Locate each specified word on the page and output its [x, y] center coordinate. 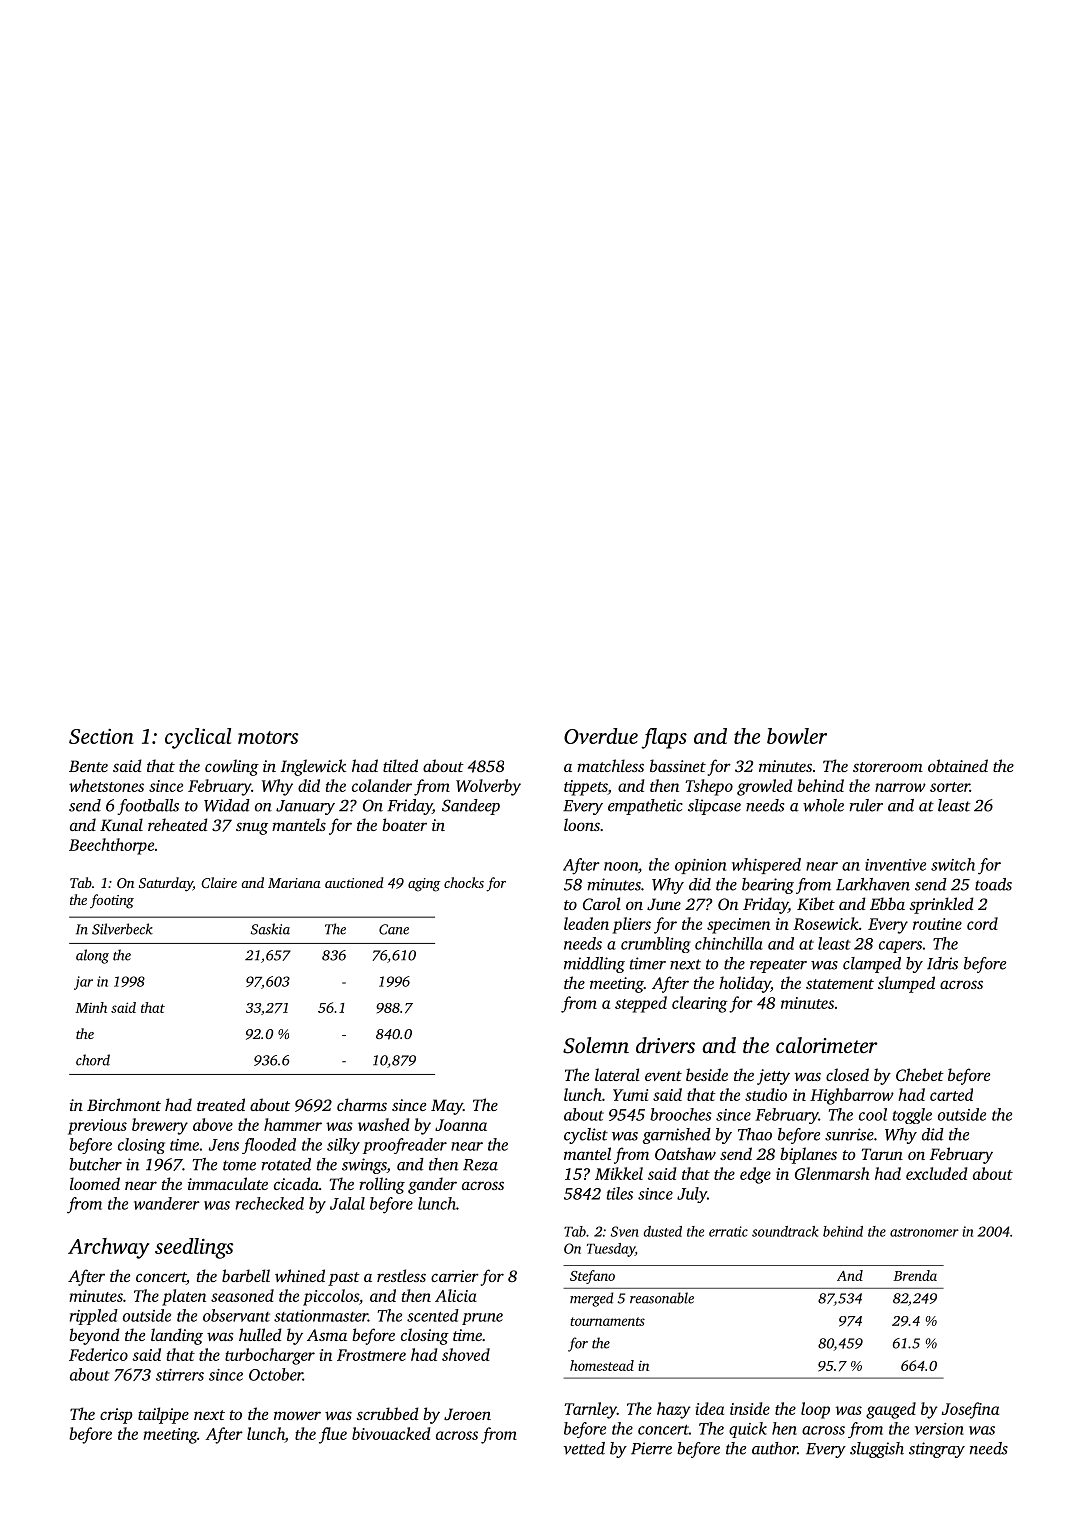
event [663, 1076]
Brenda [915, 1275]
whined [300, 1275]
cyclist [586, 1136]
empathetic [645, 807]
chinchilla [729, 943]
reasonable [662, 1298]
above [213, 1124]
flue [333, 1435]
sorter [950, 787]
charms [362, 1104]
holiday [745, 984]
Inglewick [313, 767]
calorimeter [827, 1045]
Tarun [882, 1154]
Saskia [270, 929]
